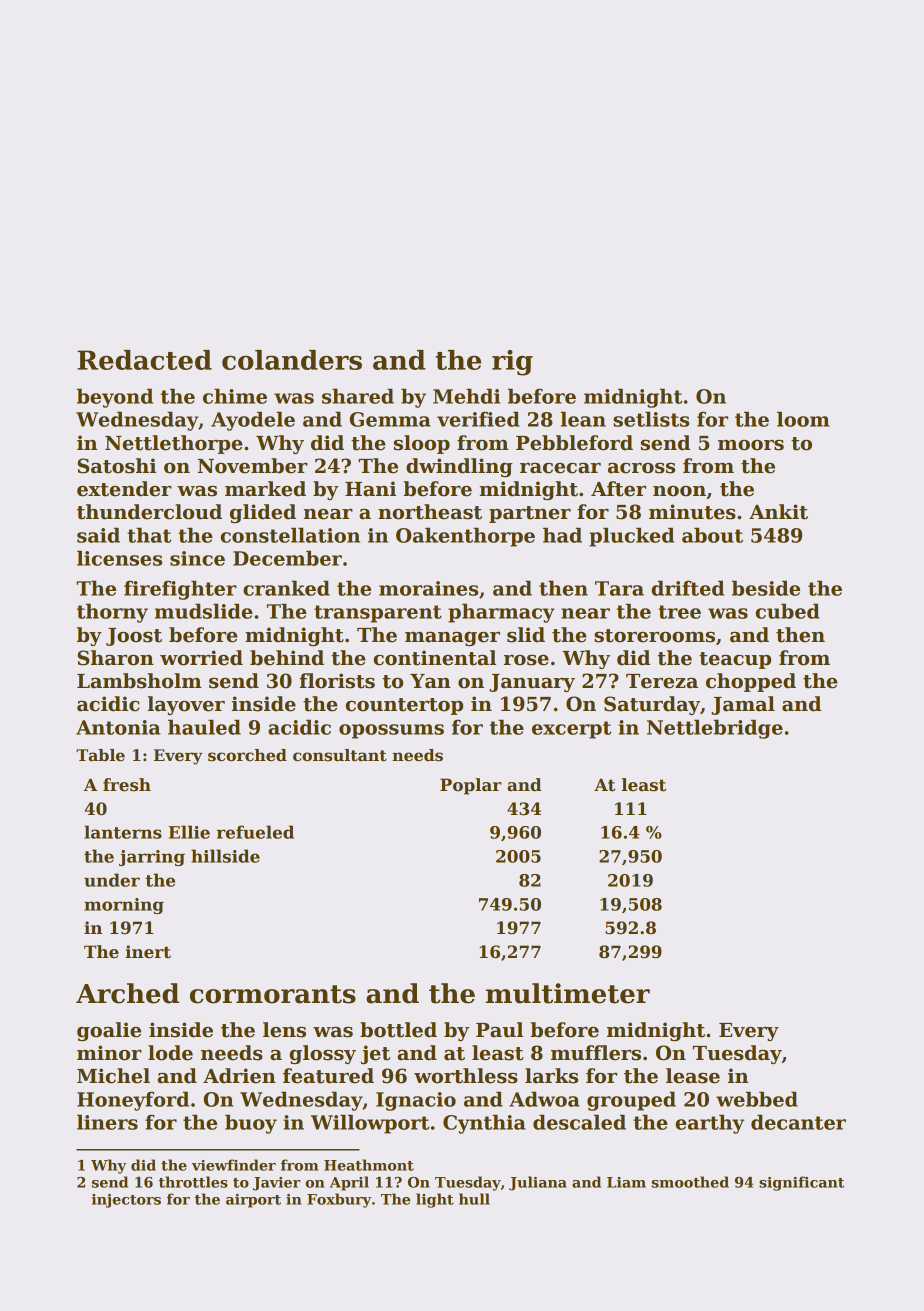 Image resolution: width=924 pixels, height=1311 pixels. I want to click on rig, so click(512, 363).
